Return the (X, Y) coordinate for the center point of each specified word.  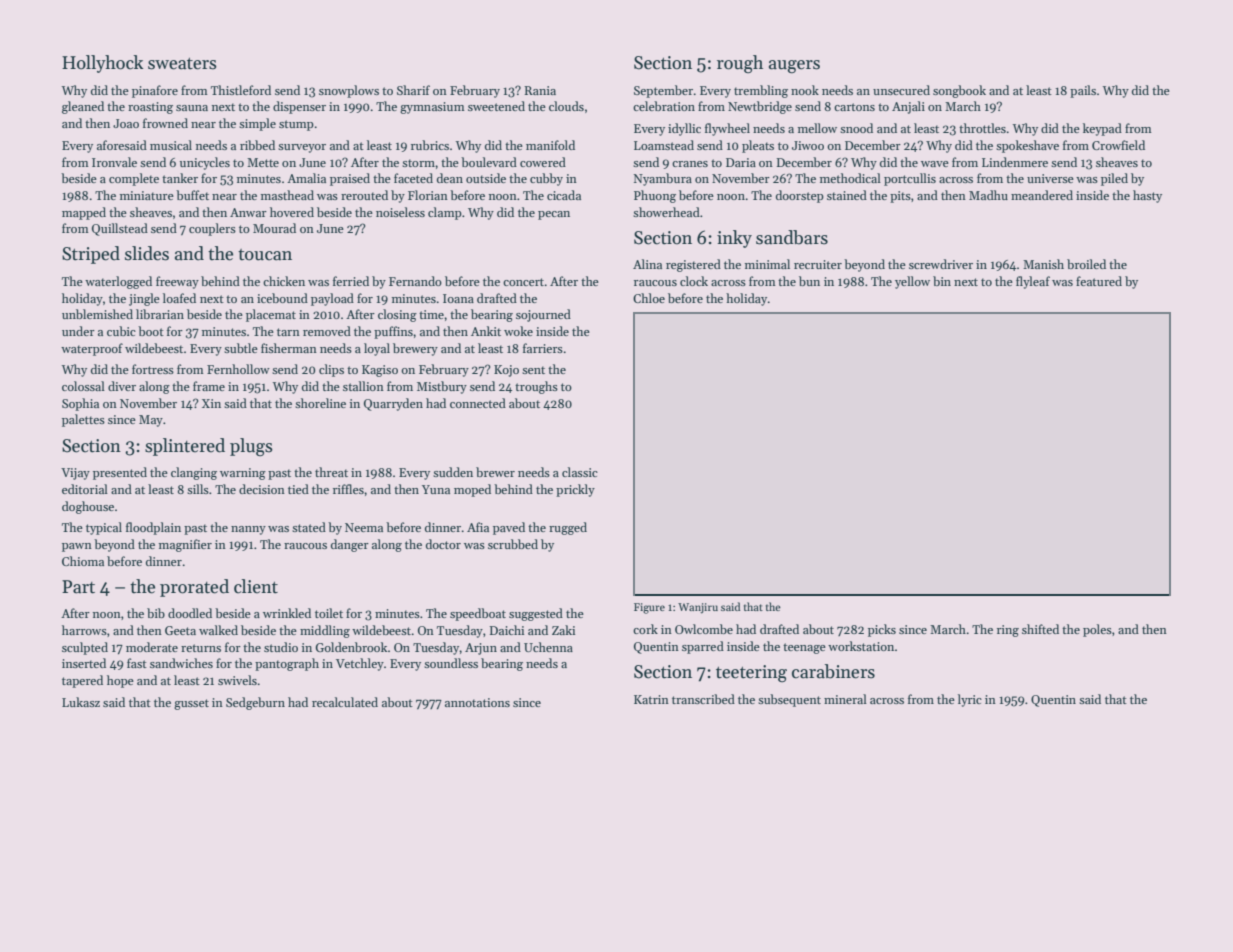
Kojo (506, 371)
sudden (453, 472)
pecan (554, 215)
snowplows (349, 91)
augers (794, 66)
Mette (263, 162)
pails (1083, 91)
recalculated (345, 702)
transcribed (703, 699)
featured (1099, 281)
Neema (364, 527)
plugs (251, 447)
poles (1097, 630)
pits (900, 197)
